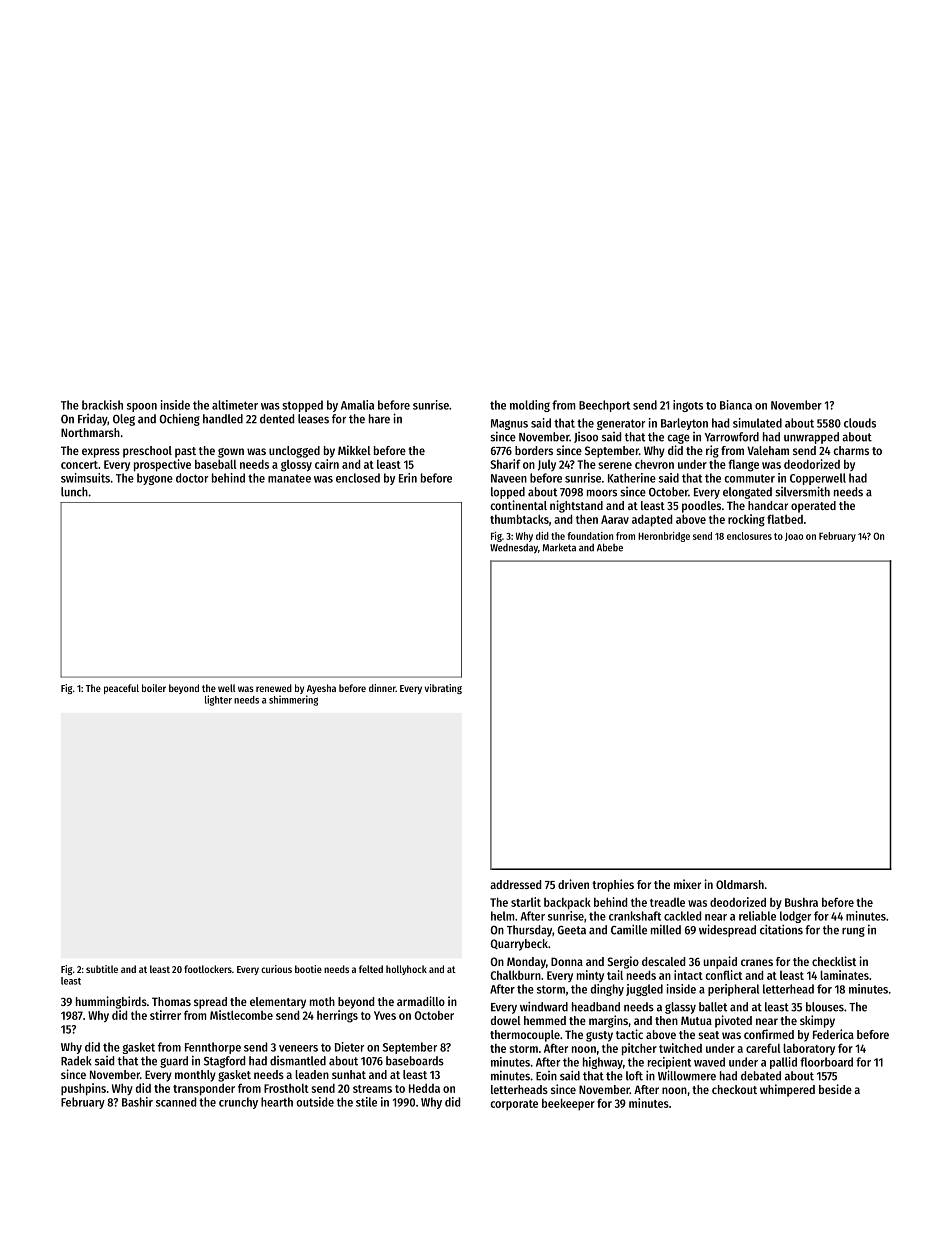 This image has width=952, height=1233. Describe the element at coordinates (746, 520) in the image. I see `rocking` at that location.
